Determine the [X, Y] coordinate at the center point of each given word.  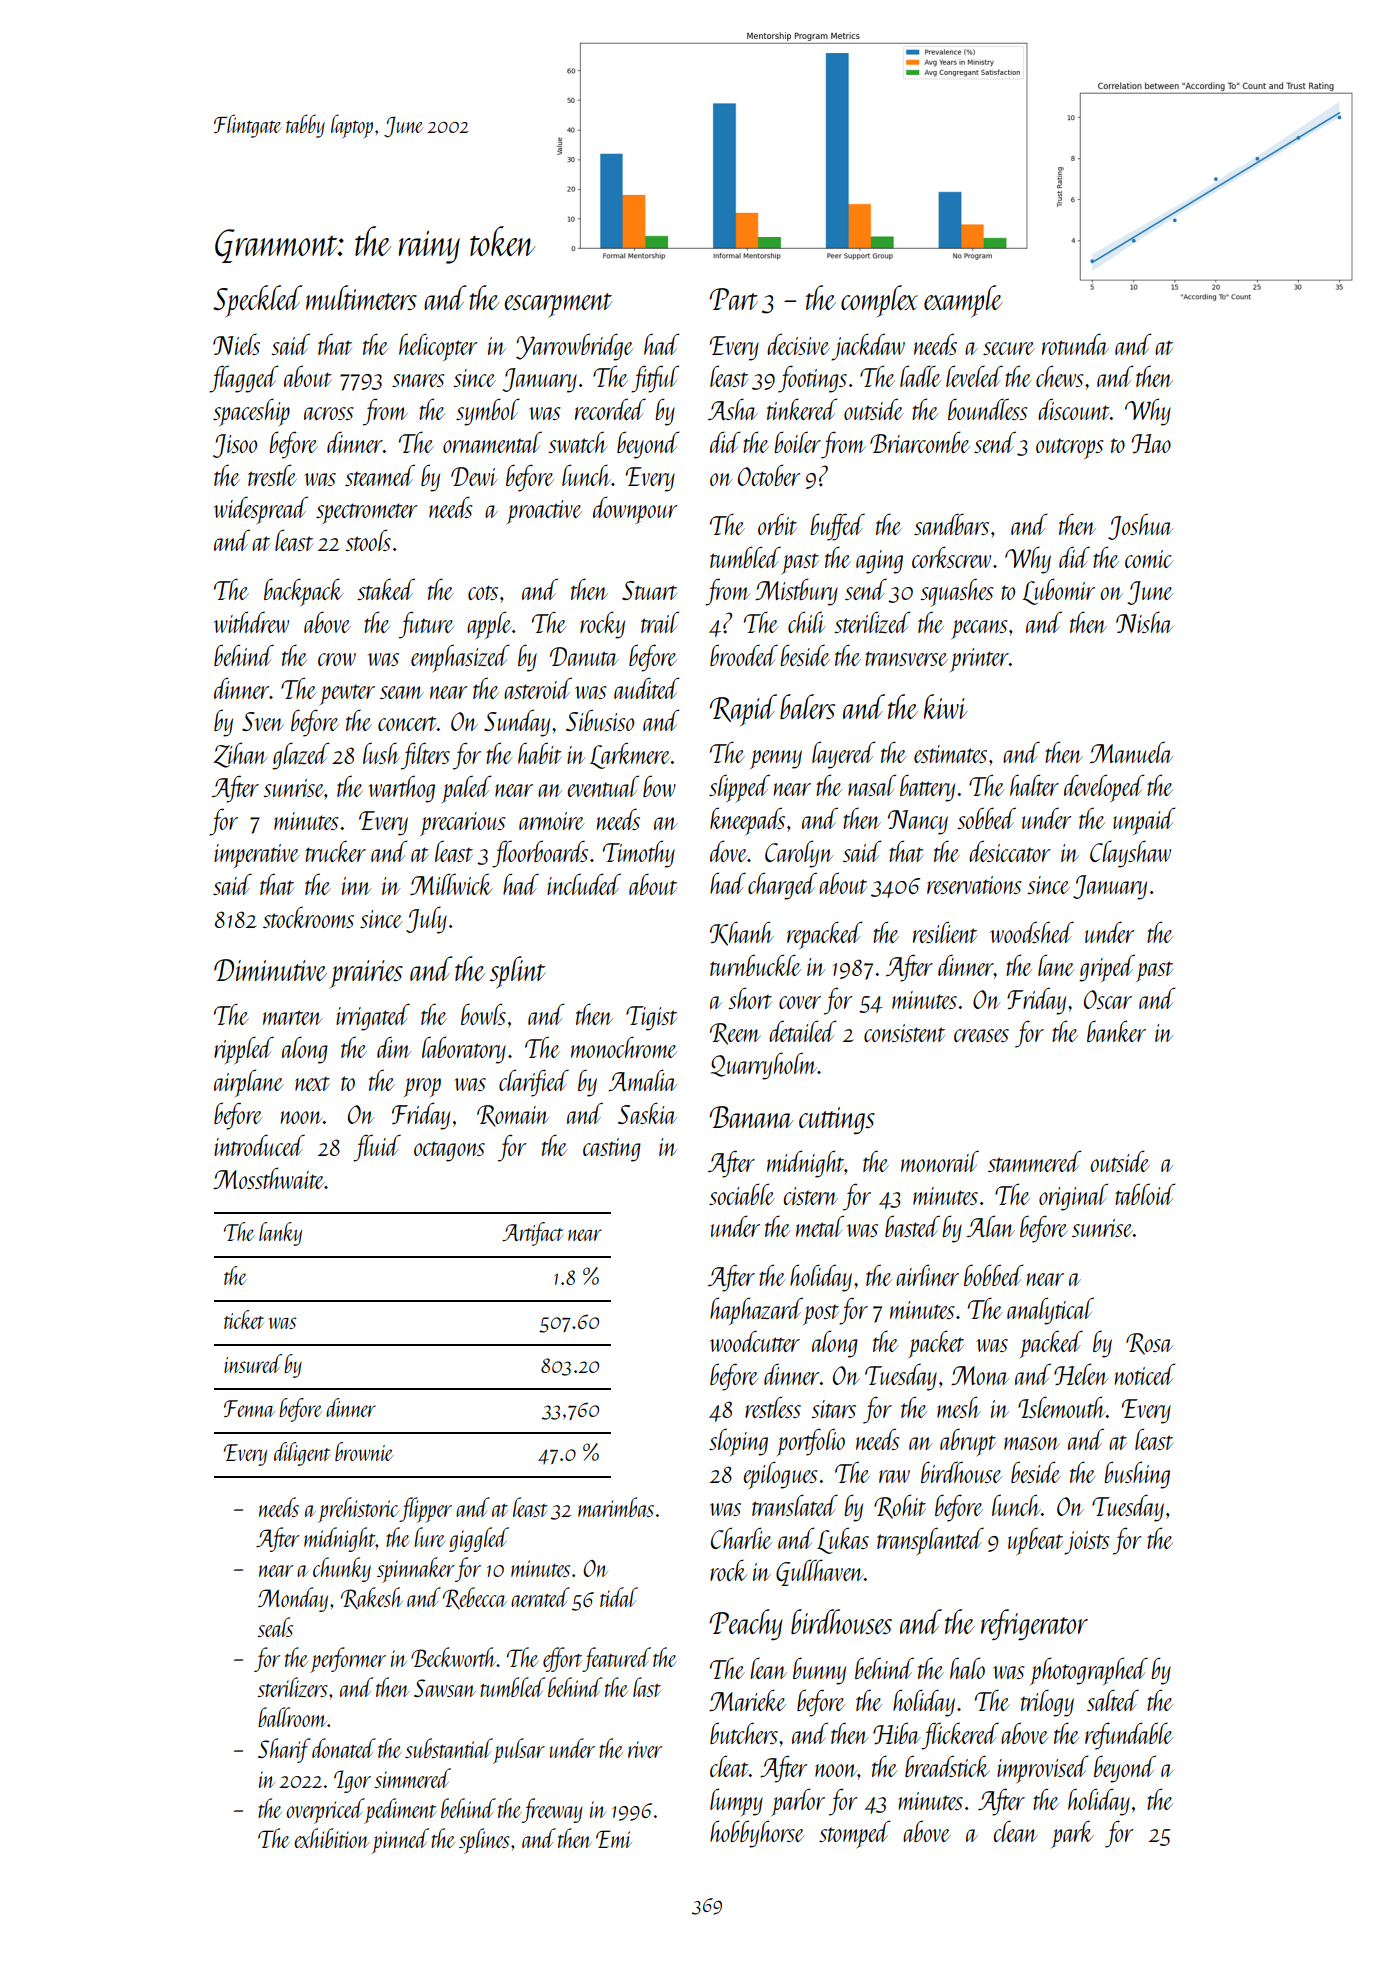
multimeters [361, 297]
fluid [377, 1148]
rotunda [1075, 344]
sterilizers [292, 1687]
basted [912, 1226]
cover [800, 1002]
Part [733, 299]
